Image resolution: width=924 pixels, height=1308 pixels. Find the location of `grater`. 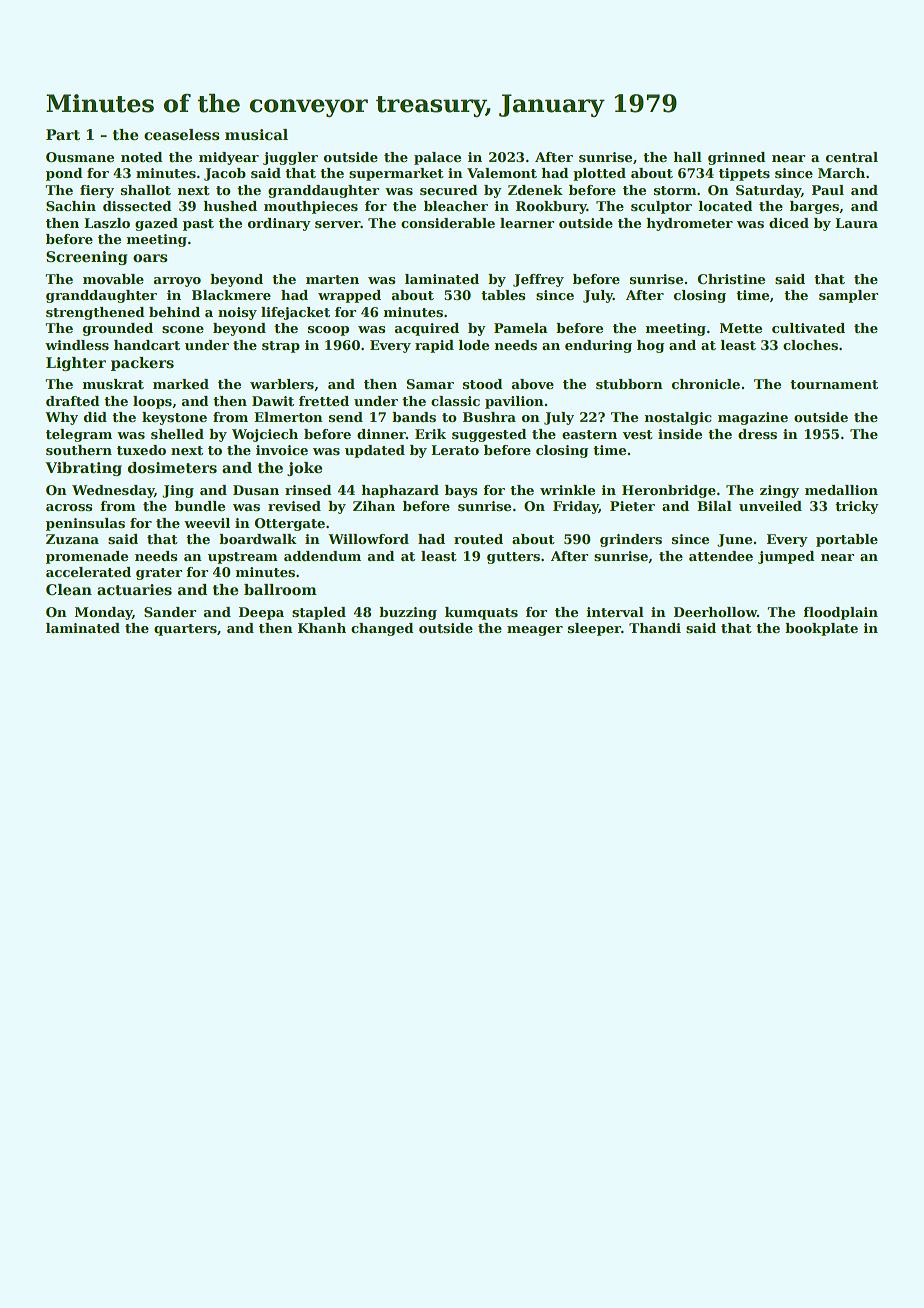

grater is located at coordinates (159, 574).
